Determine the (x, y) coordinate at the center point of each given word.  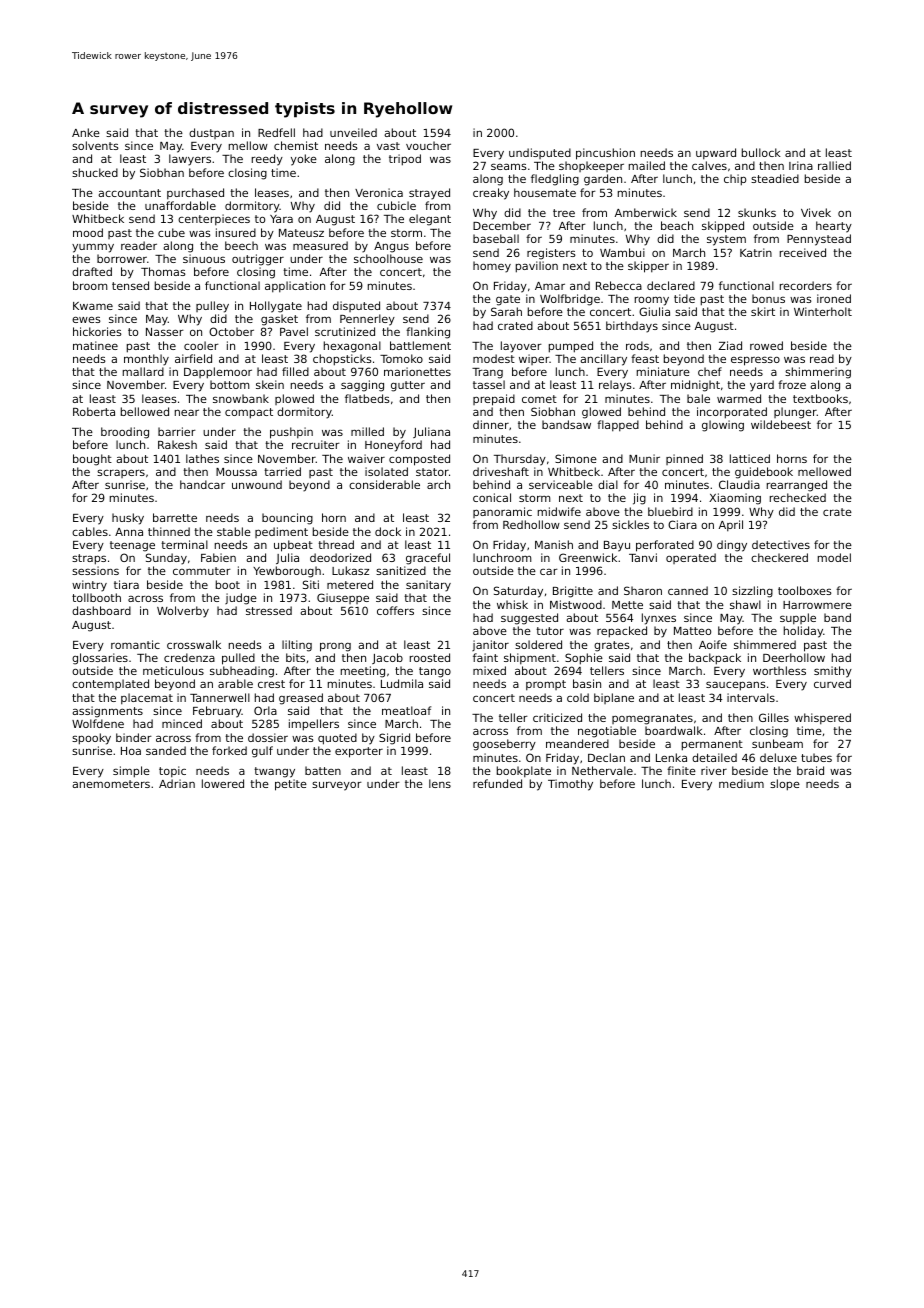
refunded (497, 783)
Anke (86, 132)
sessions (95, 570)
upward (716, 154)
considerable (384, 484)
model (834, 557)
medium (741, 783)
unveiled (353, 132)
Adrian (177, 783)
